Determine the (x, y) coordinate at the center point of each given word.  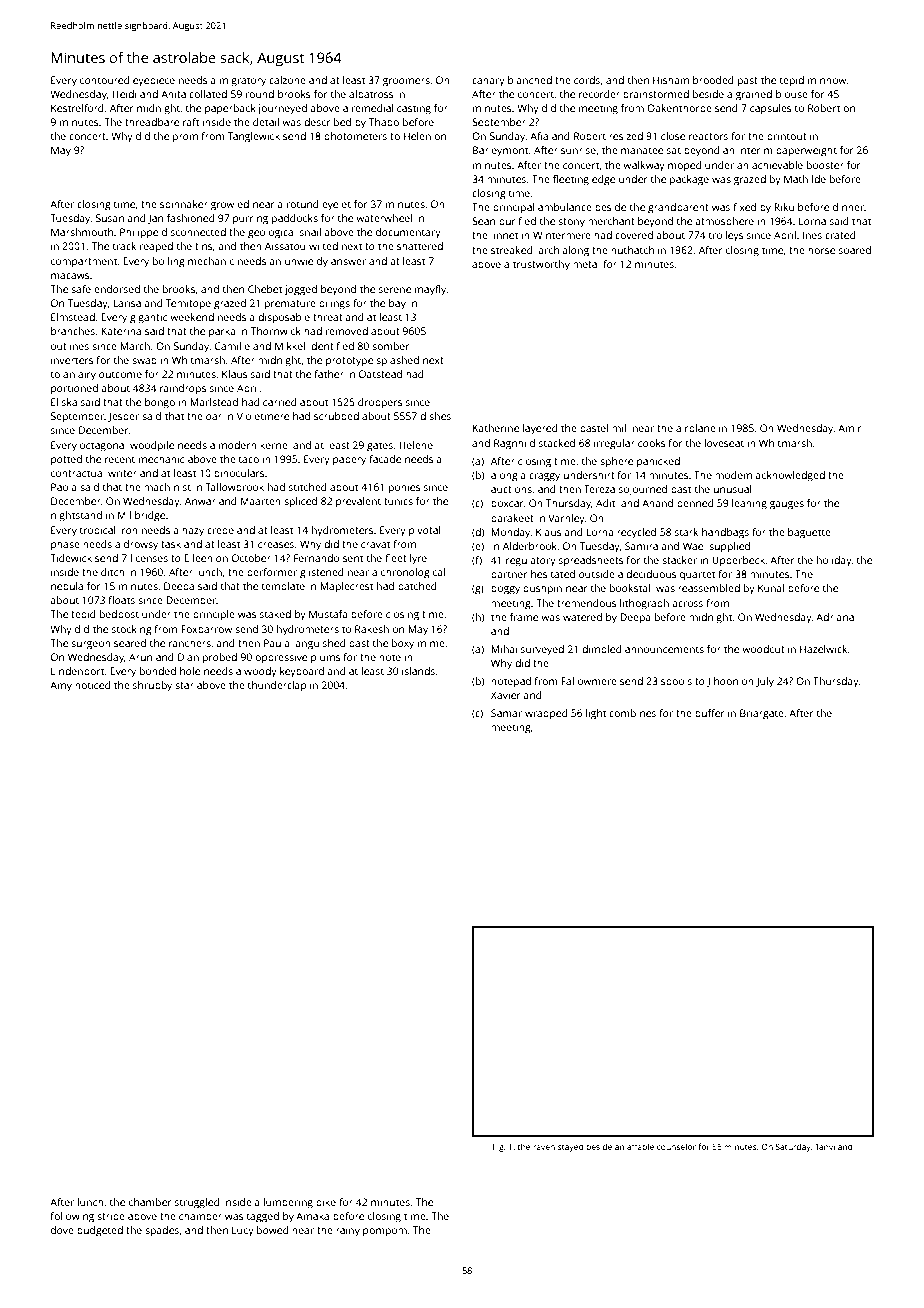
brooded (713, 80)
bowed (273, 1230)
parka (222, 332)
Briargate (762, 714)
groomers (406, 82)
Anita (173, 94)
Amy (61, 686)
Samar (506, 713)
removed (347, 331)
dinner (848, 207)
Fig (498, 1148)
